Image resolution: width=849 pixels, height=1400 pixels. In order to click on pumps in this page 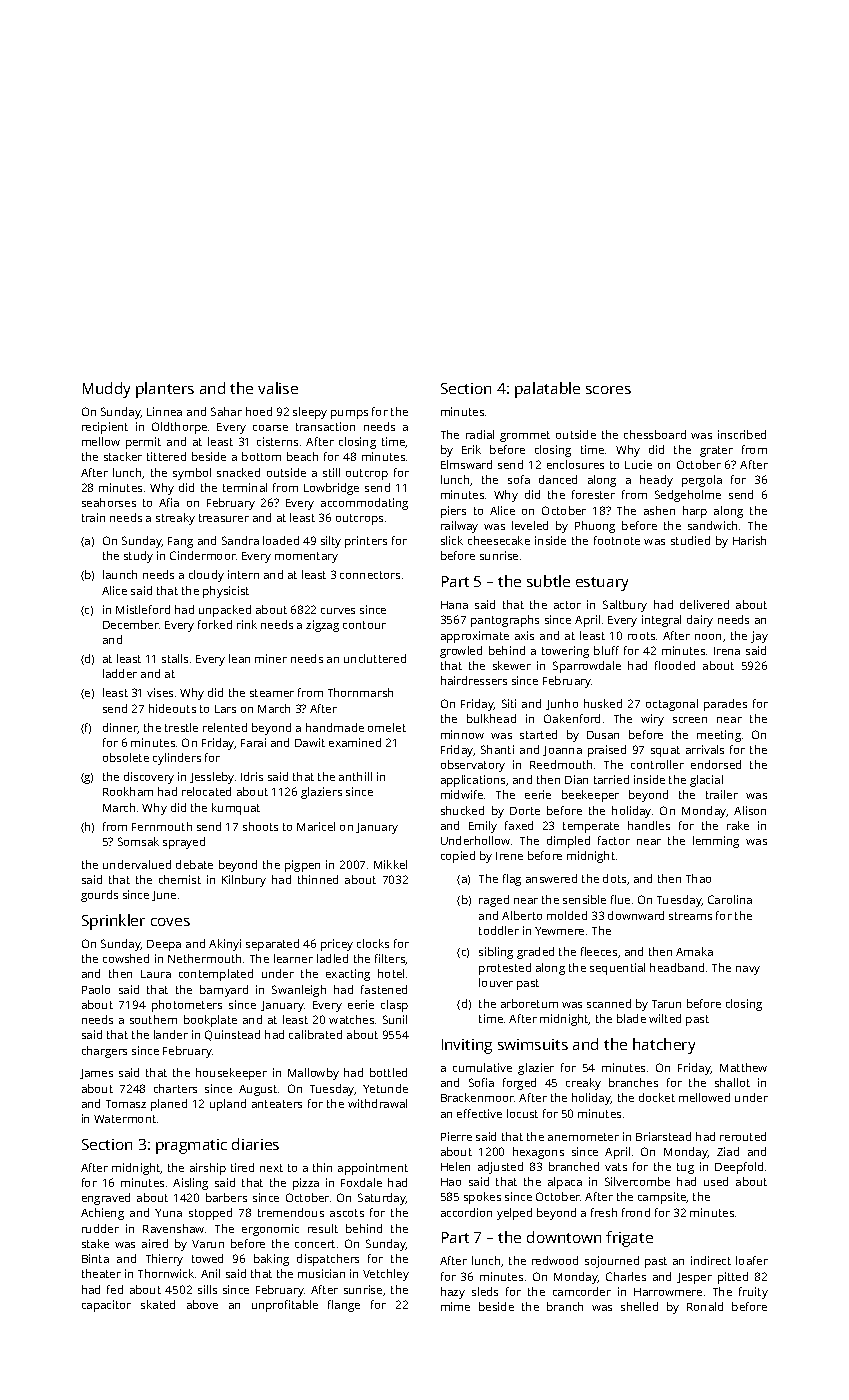, I will do `click(349, 414)`.
